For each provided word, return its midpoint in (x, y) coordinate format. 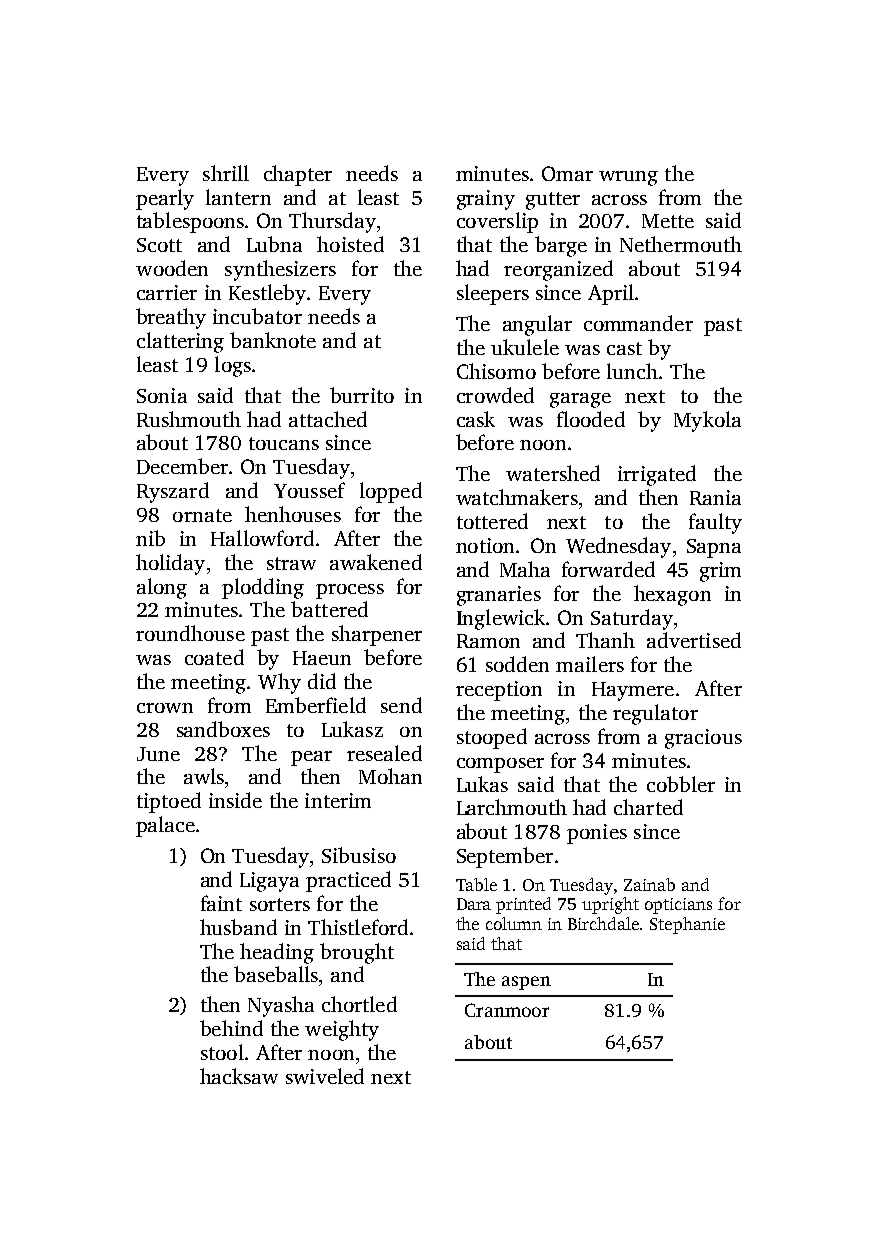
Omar (567, 173)
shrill (226, 173)
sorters (280, 904)
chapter (298, 175)
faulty (715, 523)
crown (165, 708)
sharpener (377, 635)
